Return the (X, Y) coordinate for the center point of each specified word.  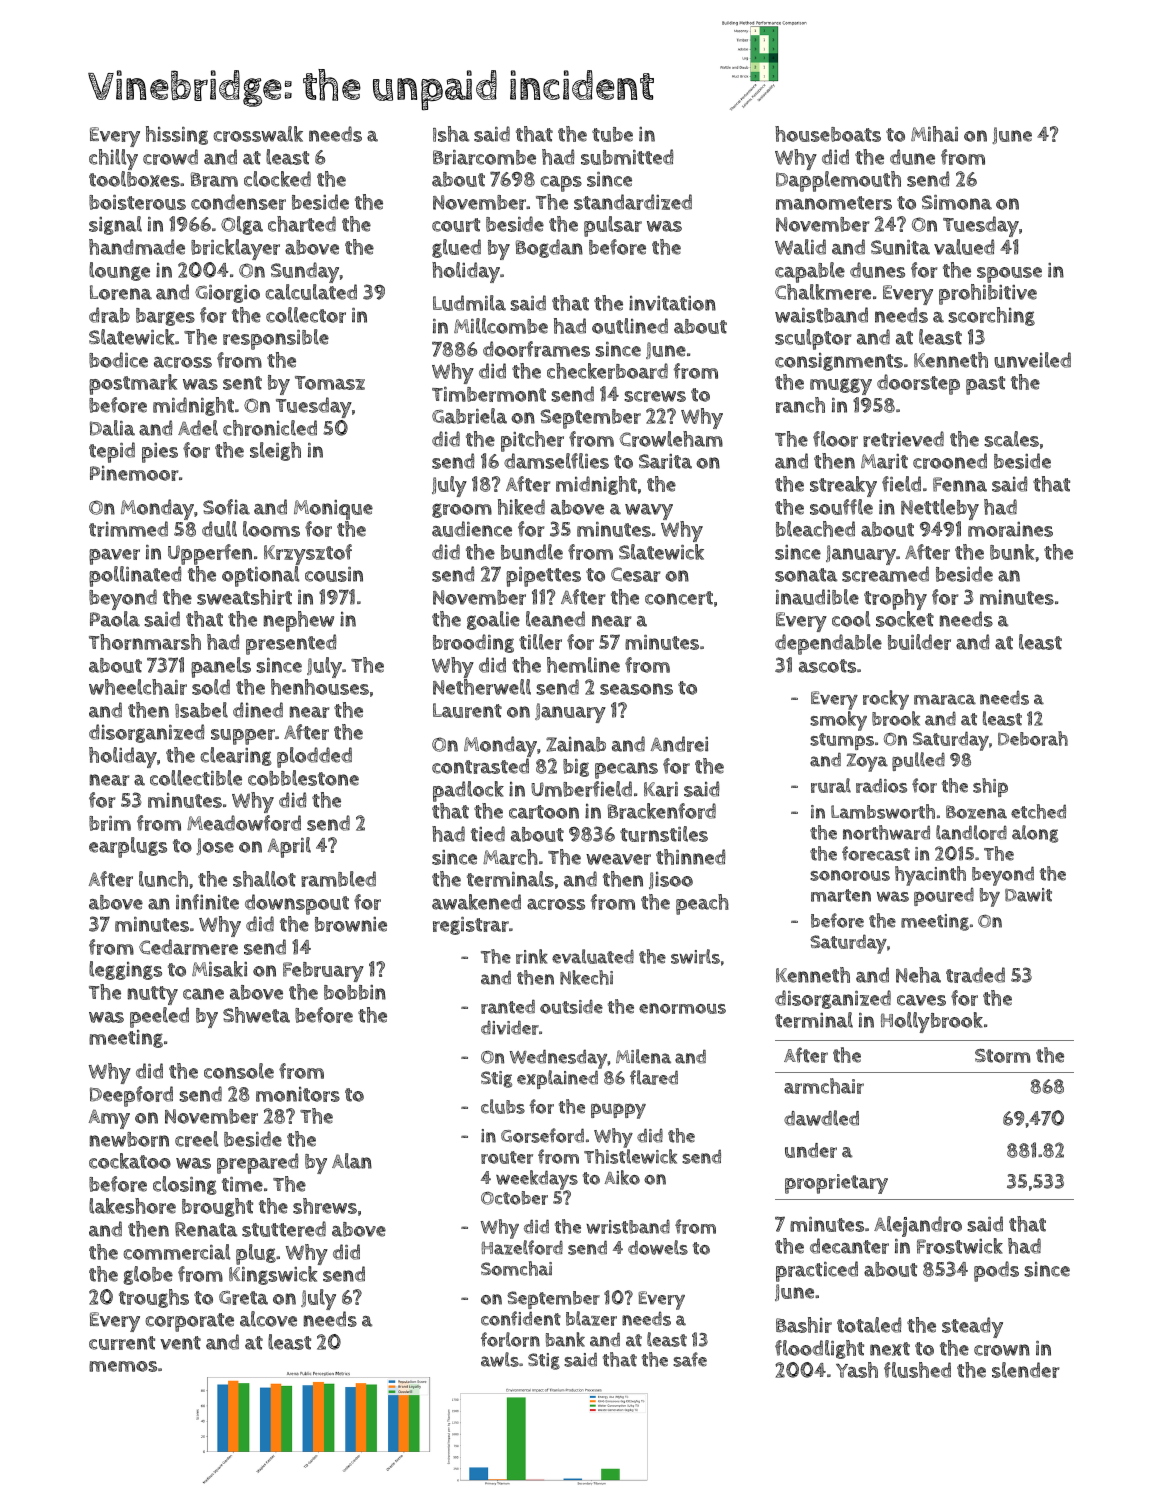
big (576, 768)
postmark (133, 384)
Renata (206, 1229)
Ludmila (469, 303)
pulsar (613, 226)
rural (831, 785)
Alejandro (918, 1226)
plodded (314, 757)
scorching (991, 316)
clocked (277, 179)
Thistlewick (630, 1156)
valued (964, 247)
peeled (159, 1017)
